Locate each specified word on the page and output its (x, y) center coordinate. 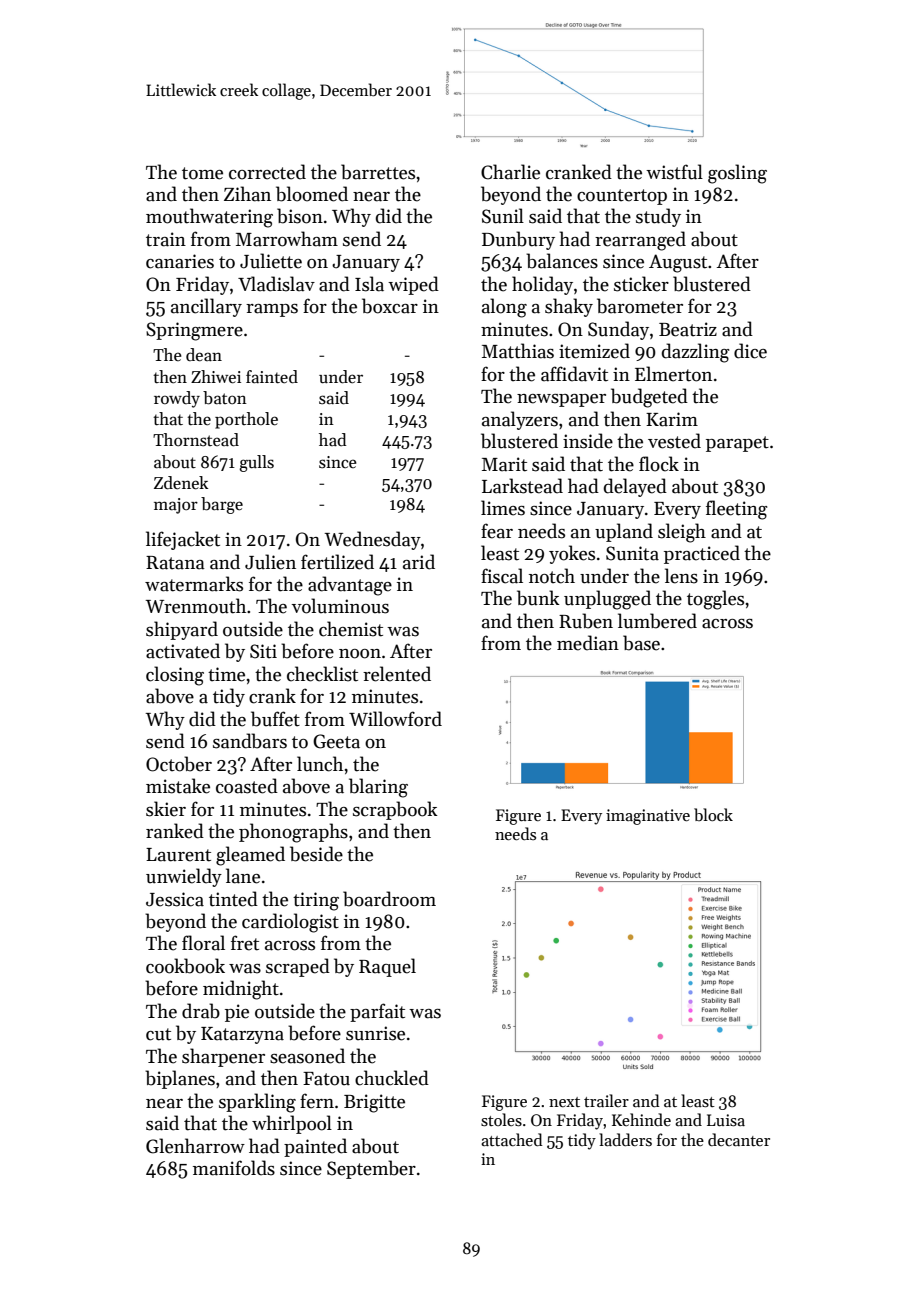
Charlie (510, 172)
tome (202, 173)
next (564, 1102)
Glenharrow (195, 1146)
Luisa (726, 1120)
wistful (674, 172)
